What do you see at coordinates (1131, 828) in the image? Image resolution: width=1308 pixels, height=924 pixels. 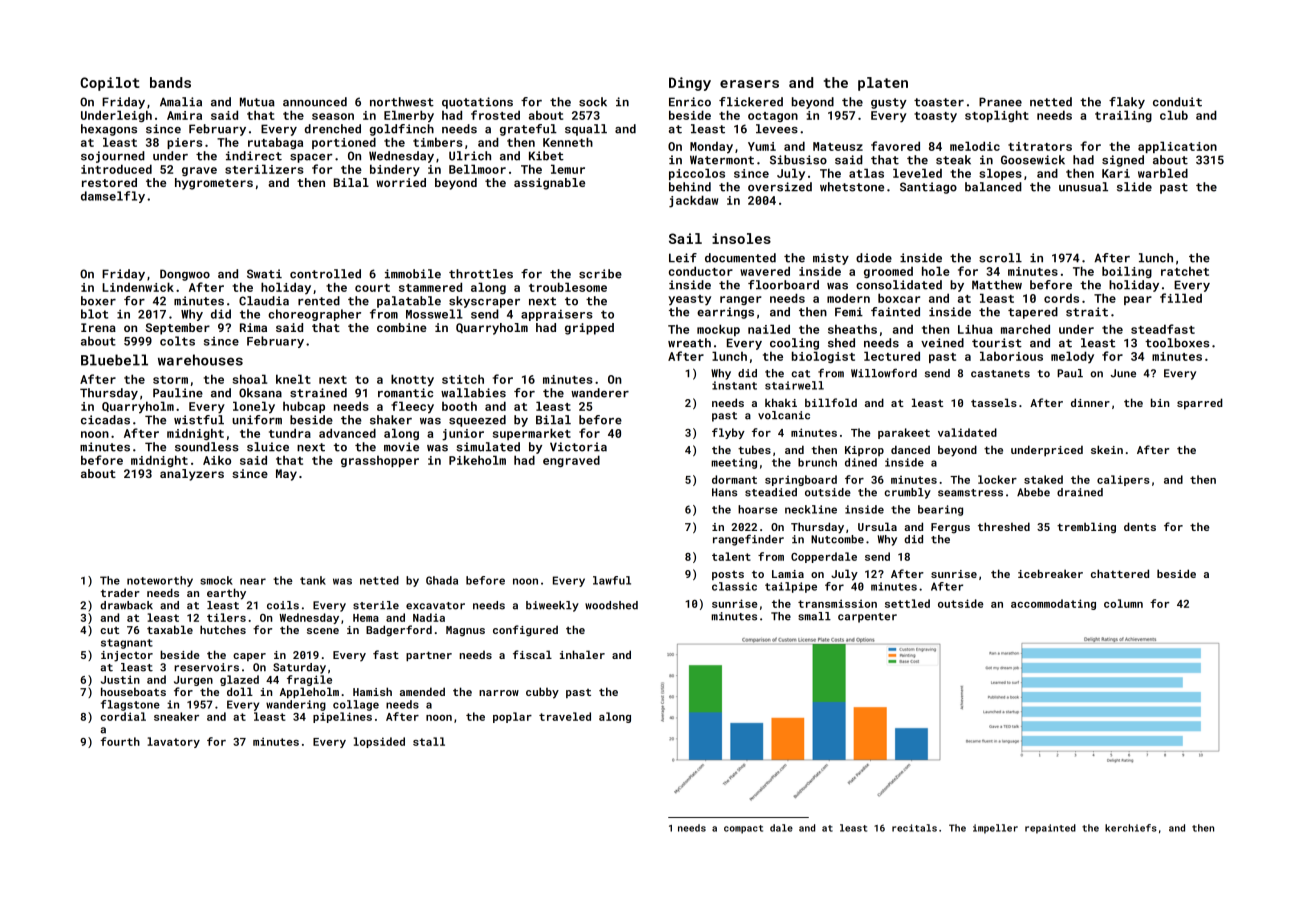 I see `kerchiefs` at bounding box center [1131, 828].
